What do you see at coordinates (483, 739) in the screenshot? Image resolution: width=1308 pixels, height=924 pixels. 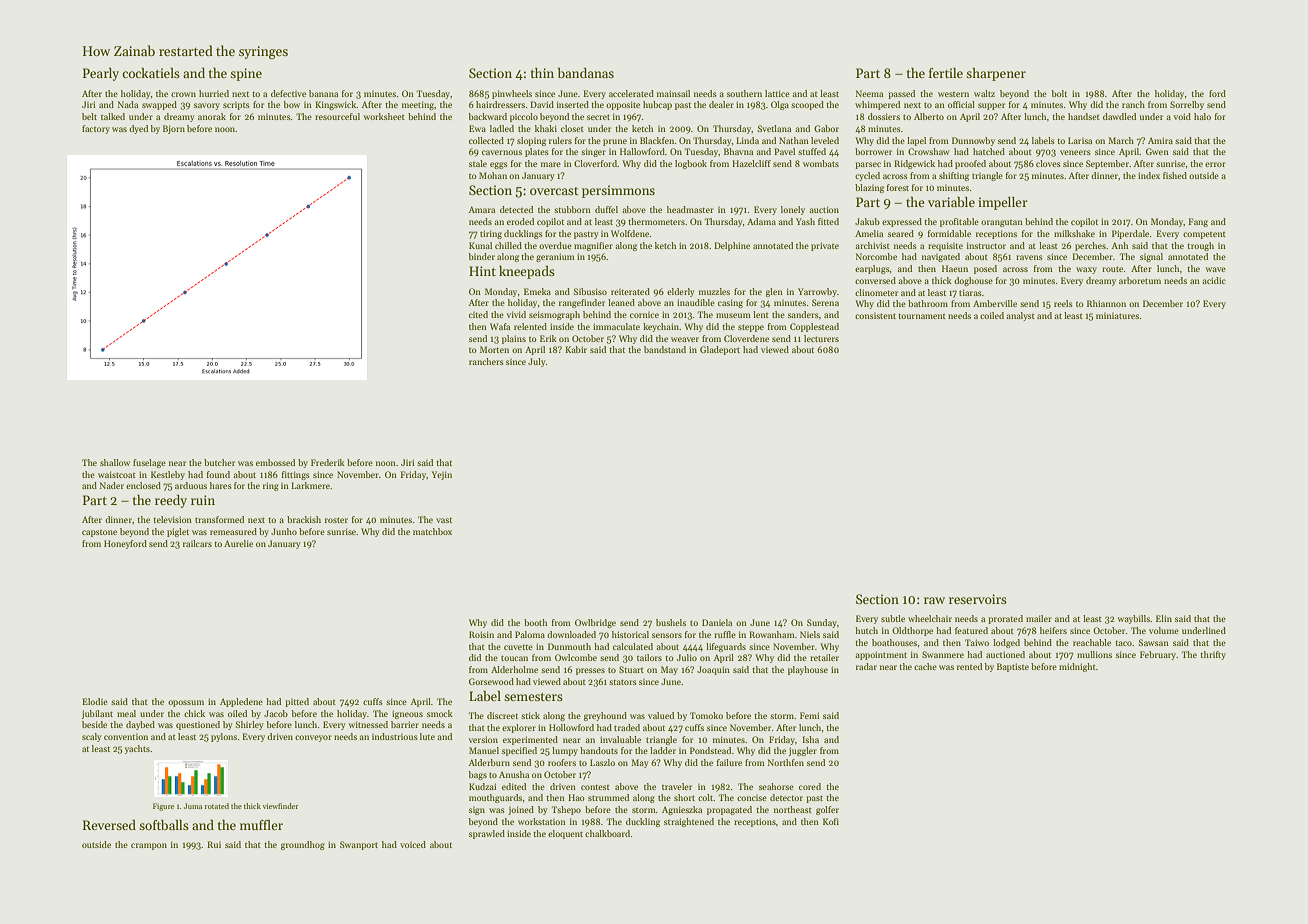 I see `version` at bounding box center [483, 739].
